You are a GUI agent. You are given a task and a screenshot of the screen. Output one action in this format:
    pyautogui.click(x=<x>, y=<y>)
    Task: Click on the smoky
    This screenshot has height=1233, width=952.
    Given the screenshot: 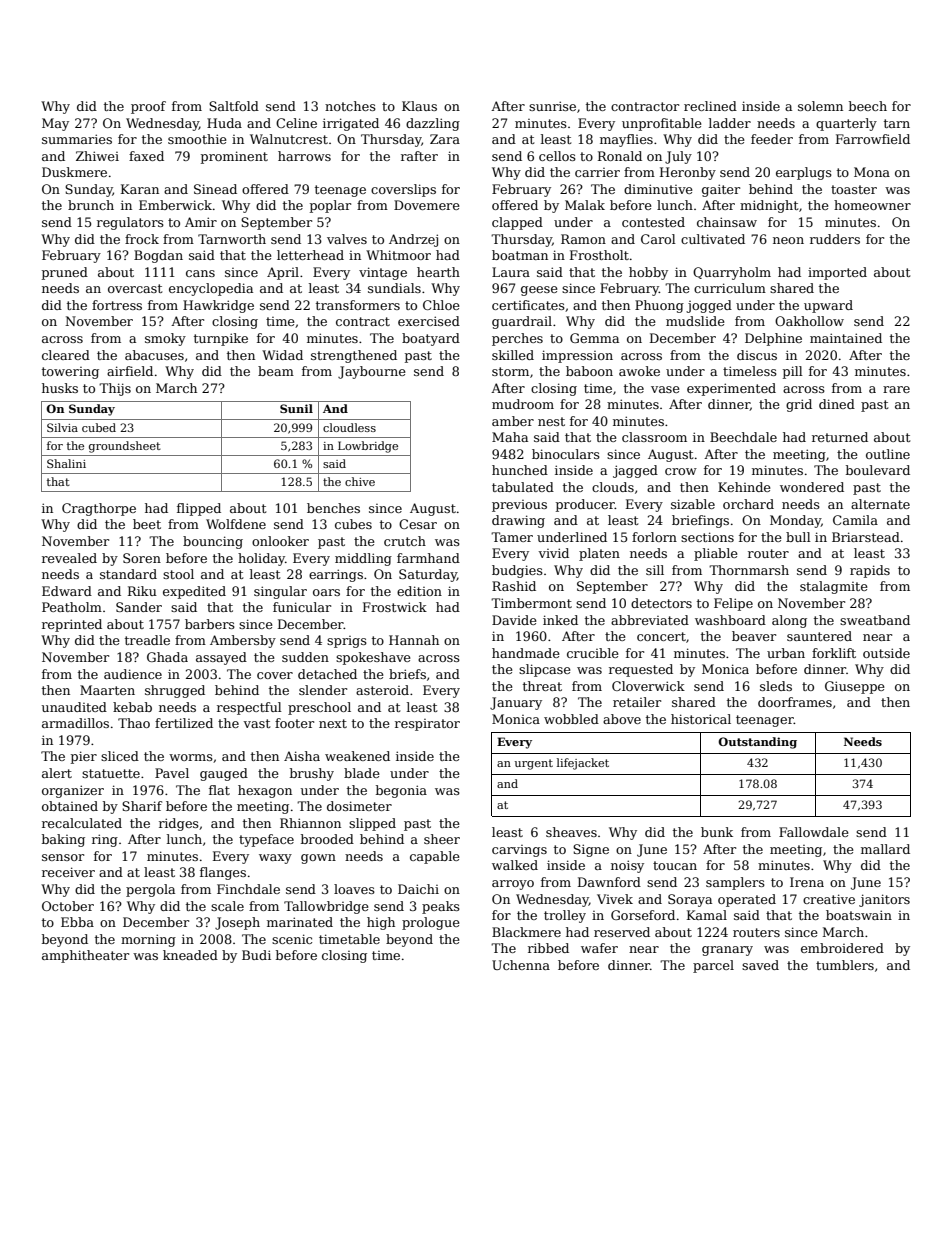 What is the action you would take?
    pyautogui.click(x=165, y=339)
